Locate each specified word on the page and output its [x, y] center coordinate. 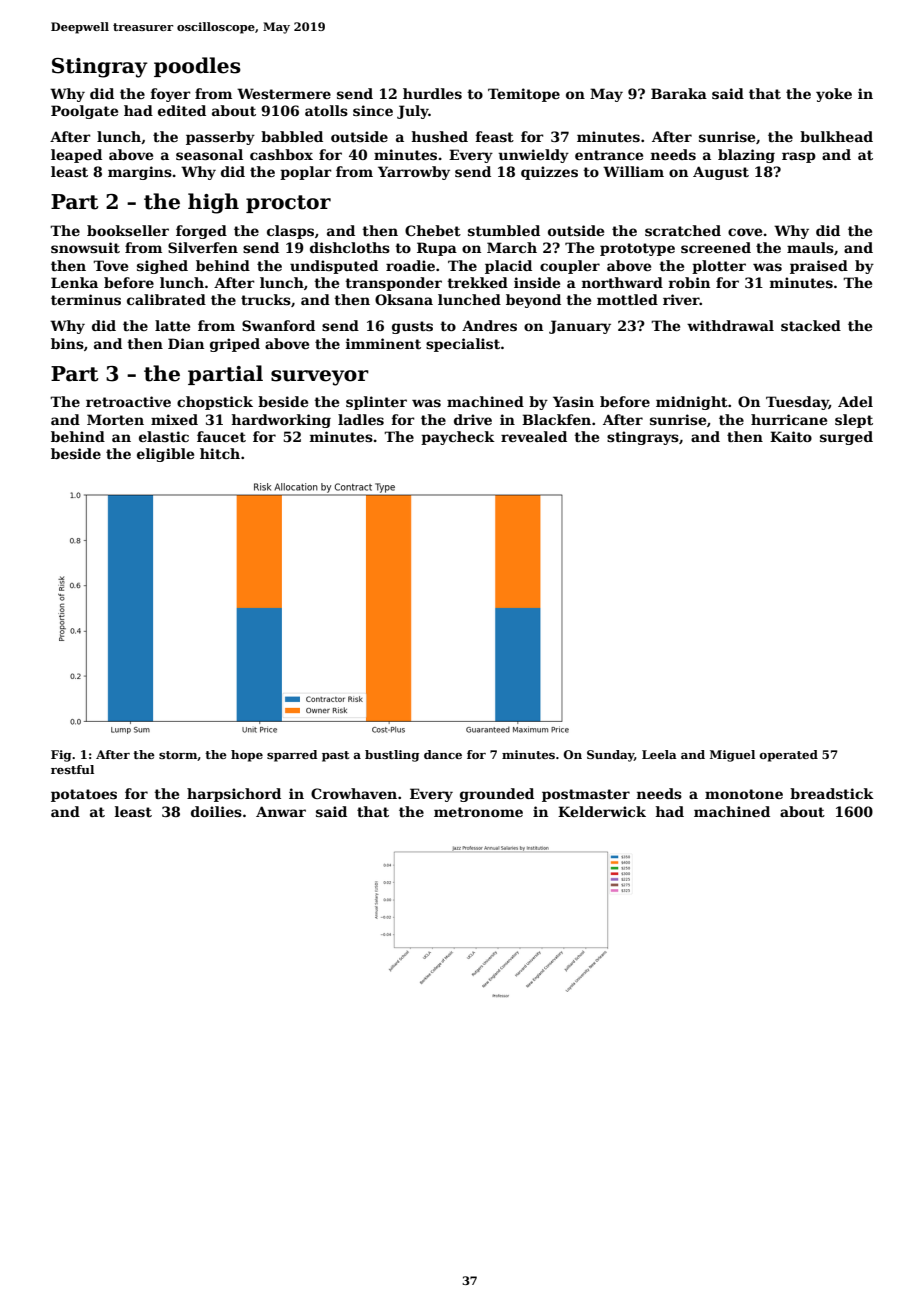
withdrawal [730, 325]
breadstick [832, 793]
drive [473, 419]
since [373, 110]
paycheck [458, 438]
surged [846, 438]
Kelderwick [602, 811]
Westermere [284, 93]
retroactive [128, 401]
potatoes [84, 795]
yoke [834, 95]
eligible [165, 455]
